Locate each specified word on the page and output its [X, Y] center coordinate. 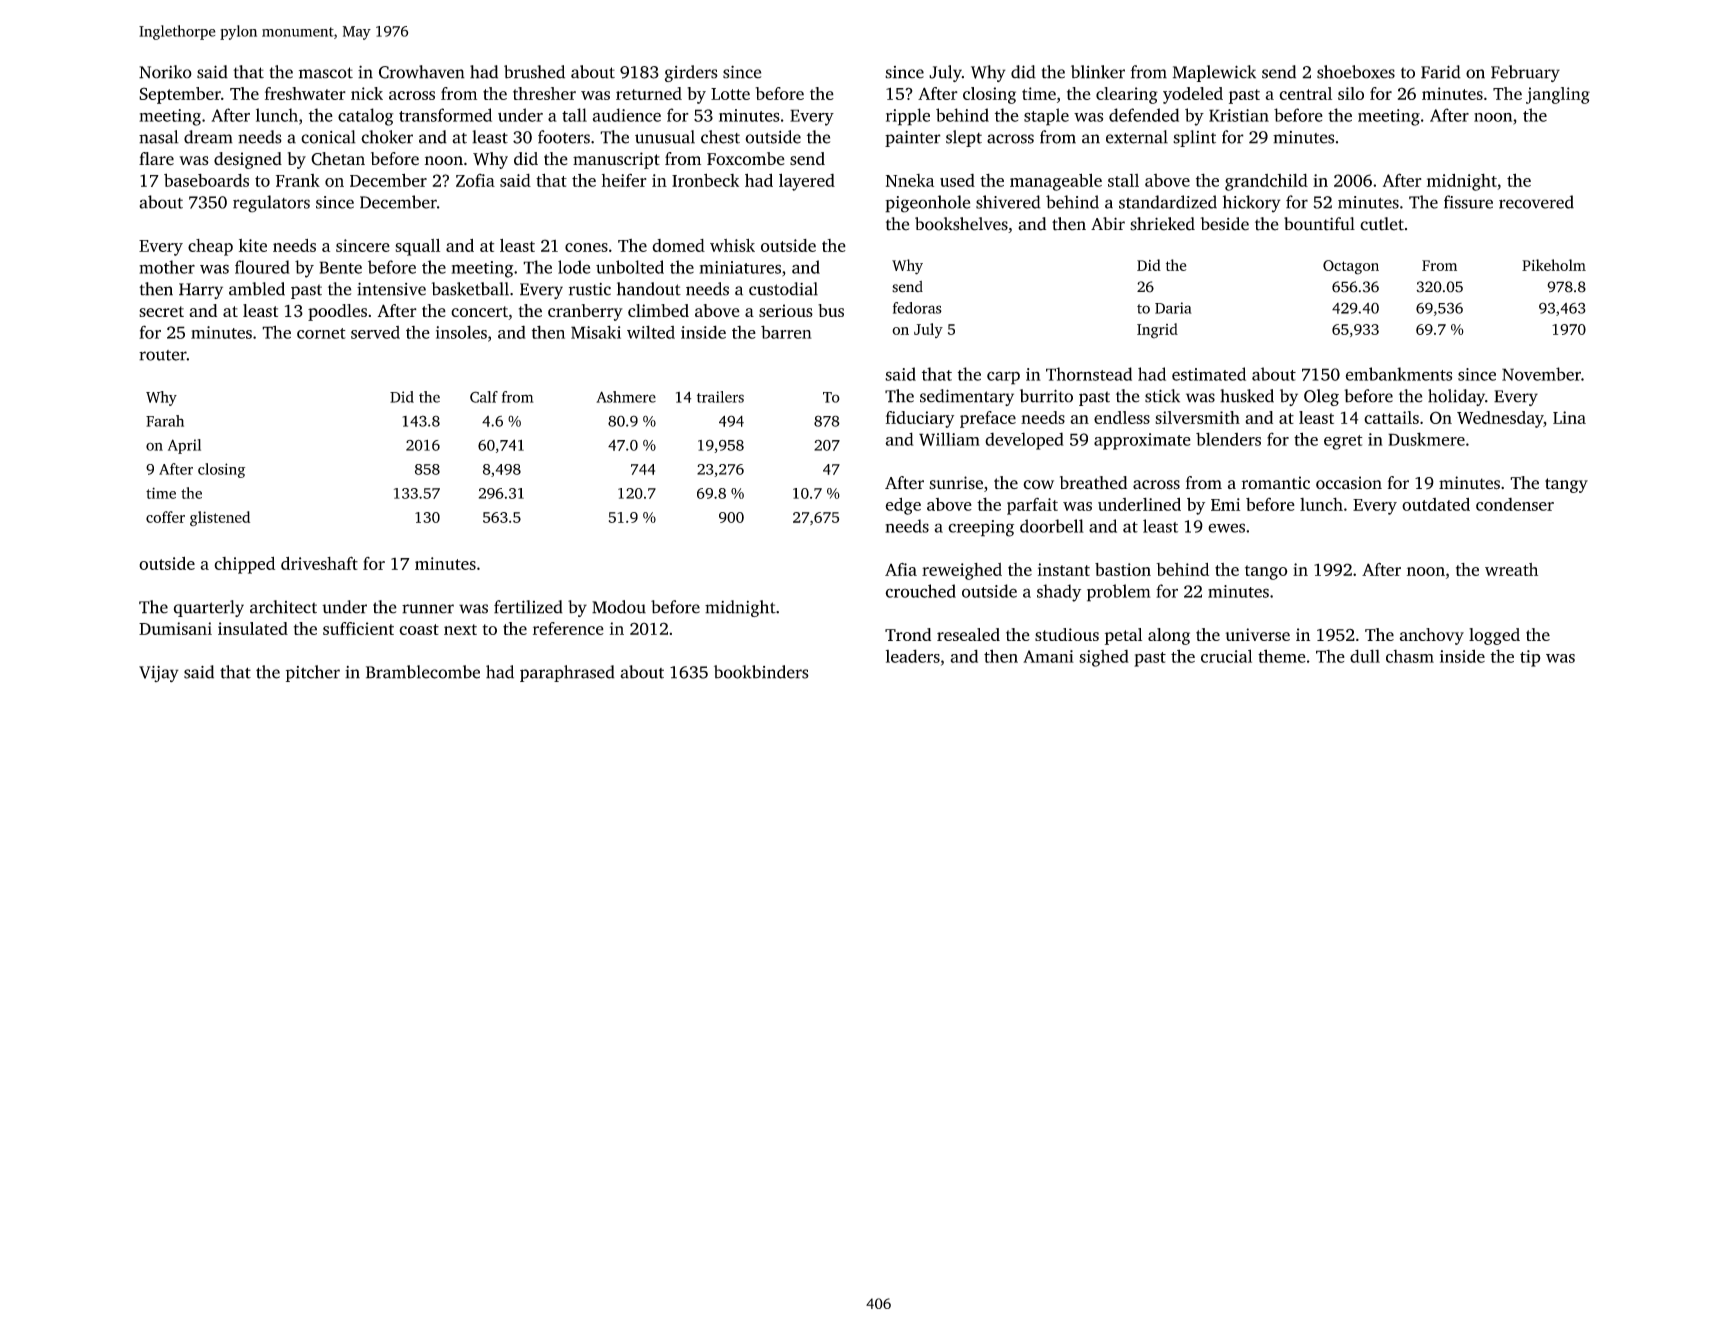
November [1541, 374]
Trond [908, 634]
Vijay [159, 674]
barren [786, 332]
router [163, 355]
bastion [1123, 569]
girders [691, 73]
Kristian [1239, 115]
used [957, 180]
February [1525, 73]
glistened [220, 518]
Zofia [475, 180]
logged [1494, 636]
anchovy [1432, 636]
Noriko [165, 72]
